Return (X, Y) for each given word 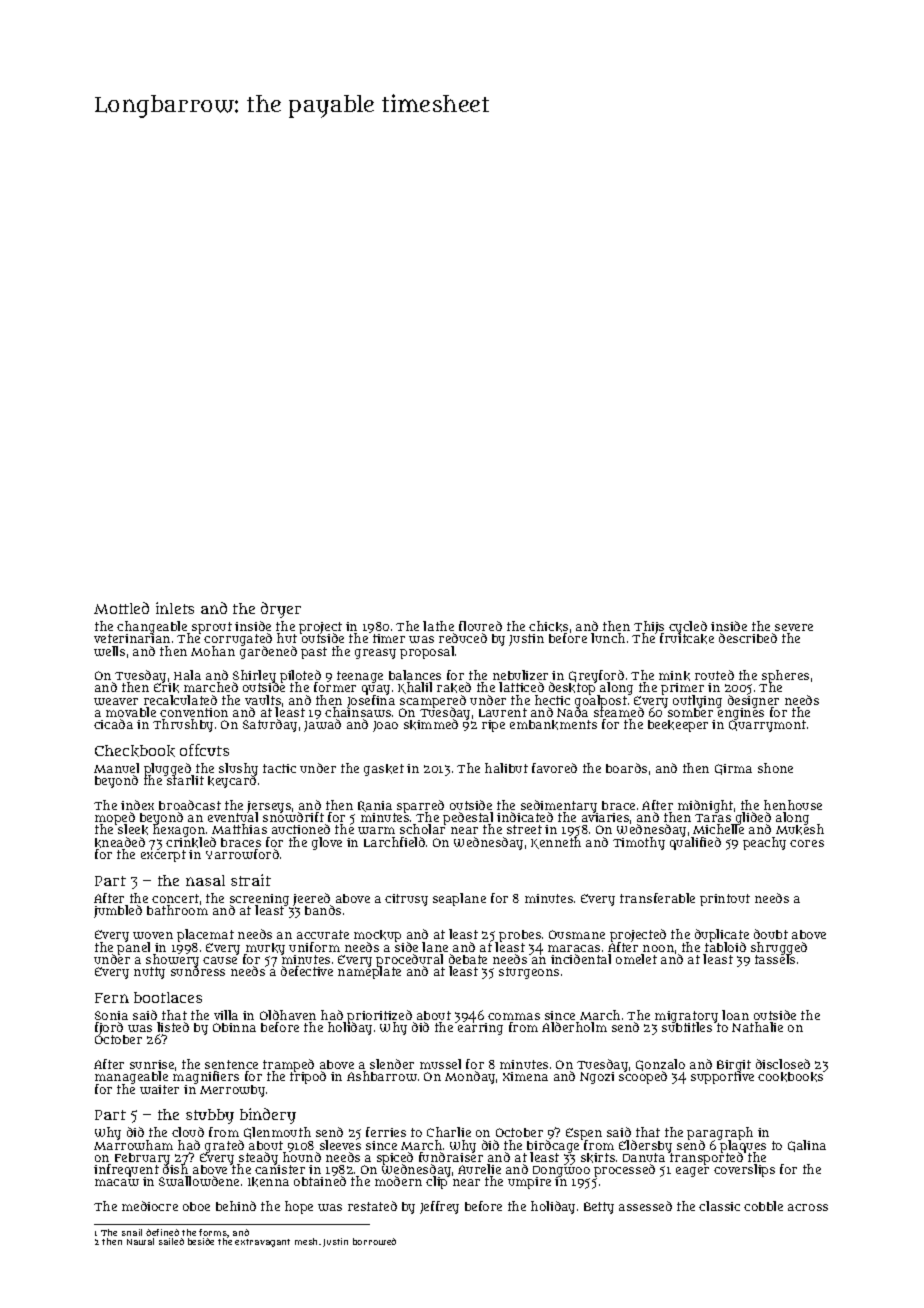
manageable (131, 1078)
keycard (232, 782)
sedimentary (559, 806)
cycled (688, 627)
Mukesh (800, 830)
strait (251, 880)
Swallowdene (199, 1181)
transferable (657, 898)
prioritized (380, 1016)
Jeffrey (439, 1207)
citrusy (406, 900)
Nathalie (757, 1027)
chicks (548, 626)
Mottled (121, 608)
